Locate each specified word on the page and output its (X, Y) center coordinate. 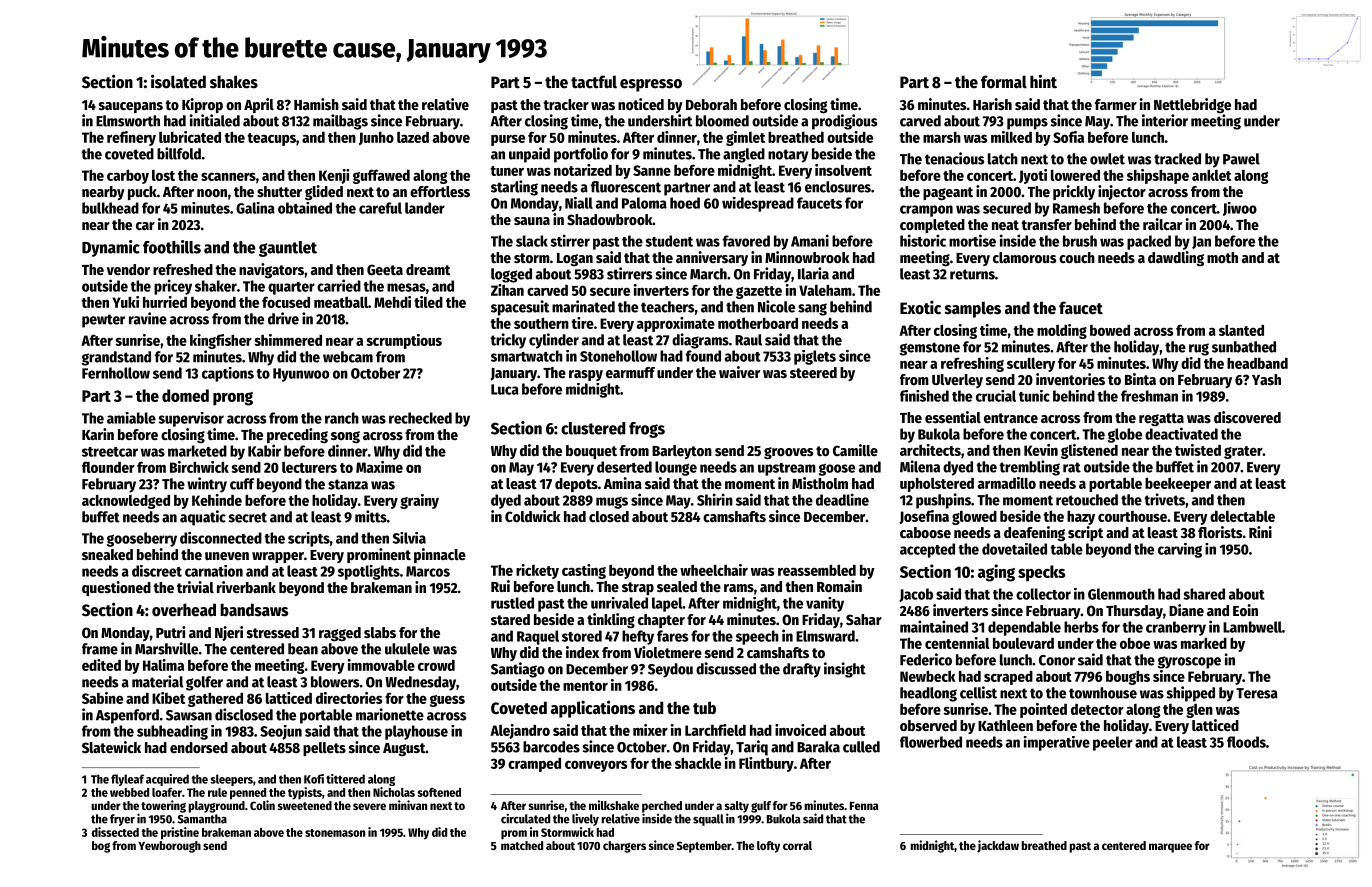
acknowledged (126, 501)
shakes (234, 82)
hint (1043, 81)
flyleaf (127, 780)
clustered (593, 428)
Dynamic (111, 248)
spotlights (369, 572)
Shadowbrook (610, 219)
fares (672, 636)
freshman (1149, 396)
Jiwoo (1240, 209)
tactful (594, 82)
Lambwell (1252, 627)
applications (593, 709)
